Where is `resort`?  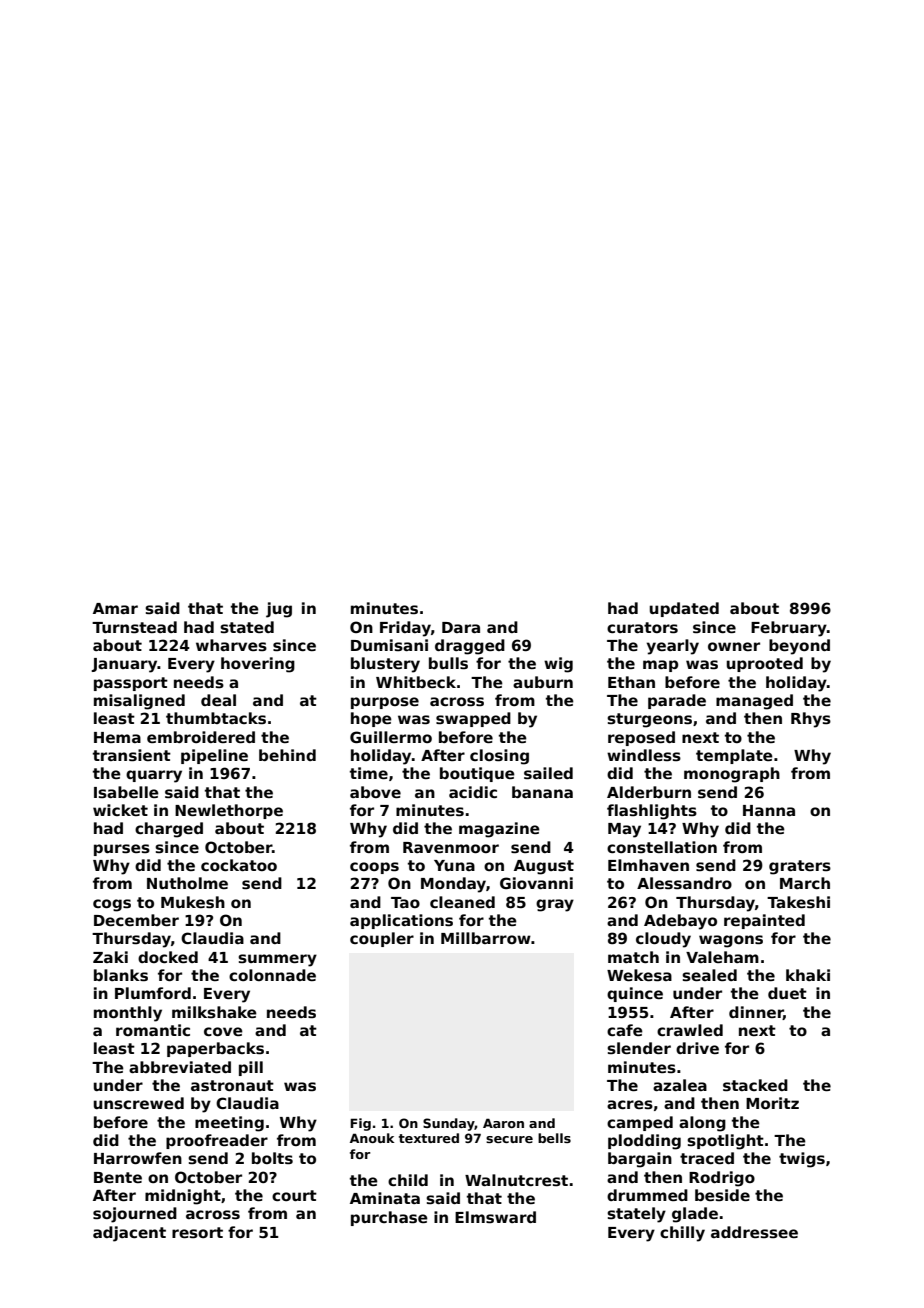 resort is located at coordinates (197, 1233).
